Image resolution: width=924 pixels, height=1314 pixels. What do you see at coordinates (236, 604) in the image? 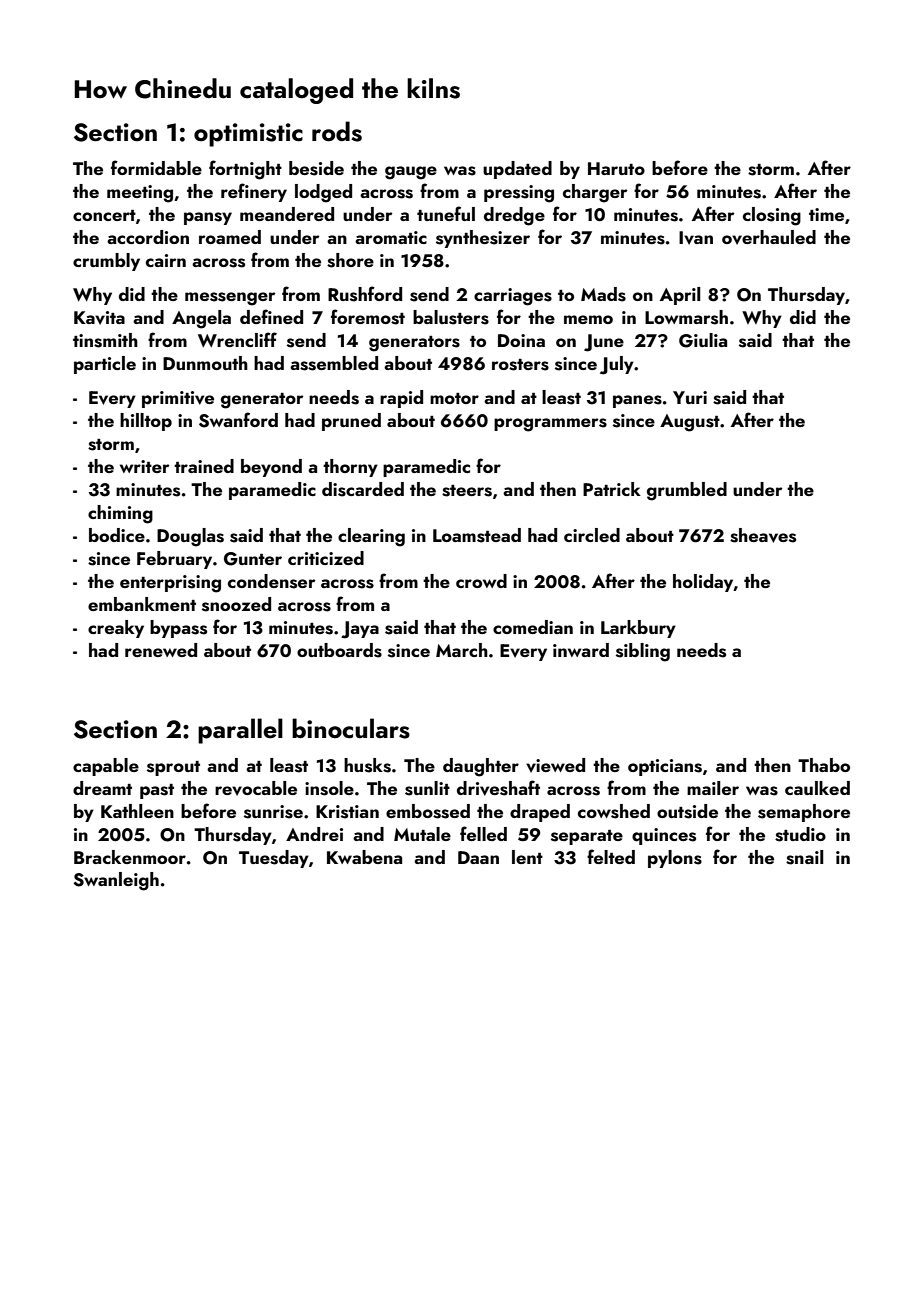
I see `snoozed` at bounding box center [236, 604].
